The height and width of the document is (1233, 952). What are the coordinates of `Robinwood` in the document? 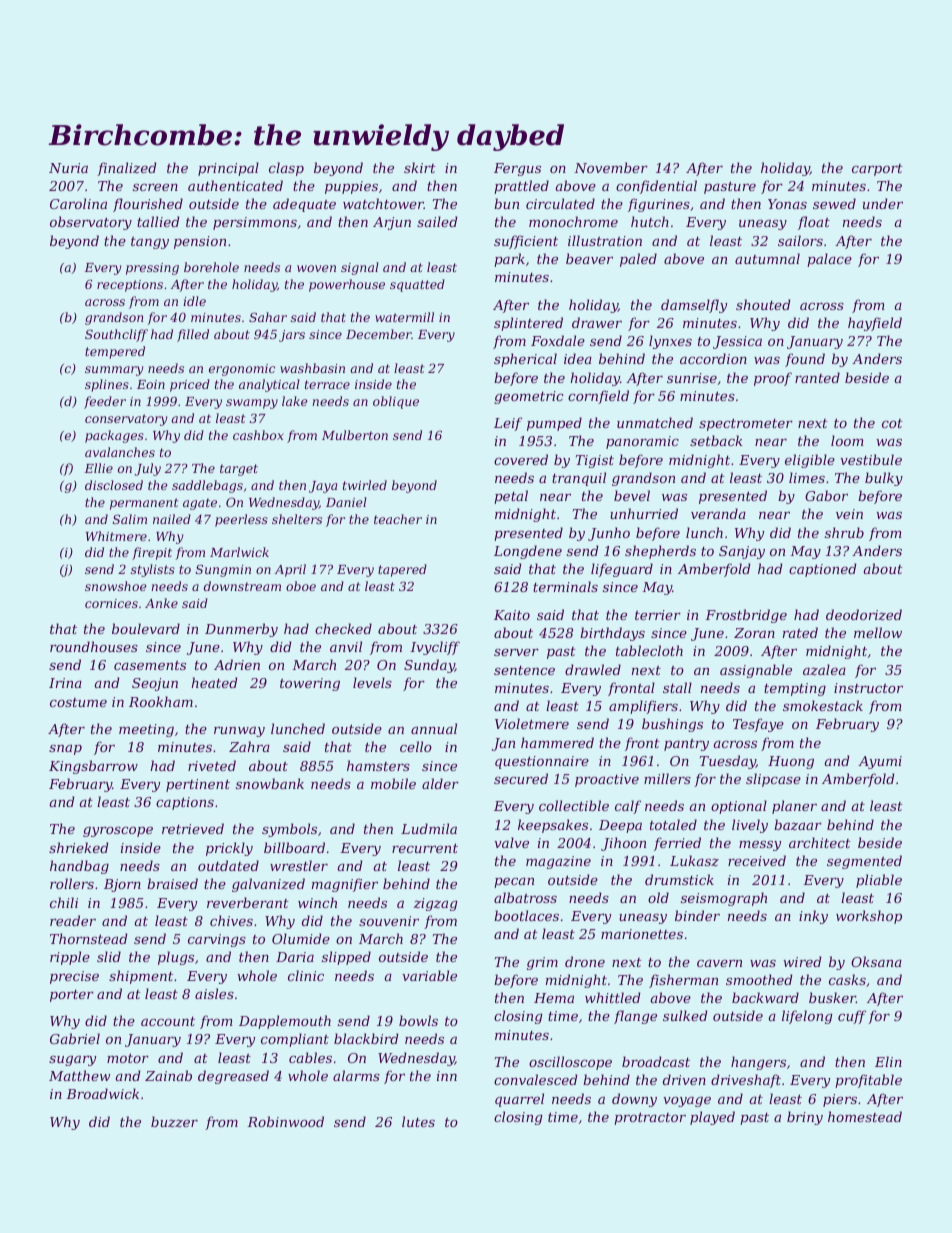 It's located at (285, 1121).
